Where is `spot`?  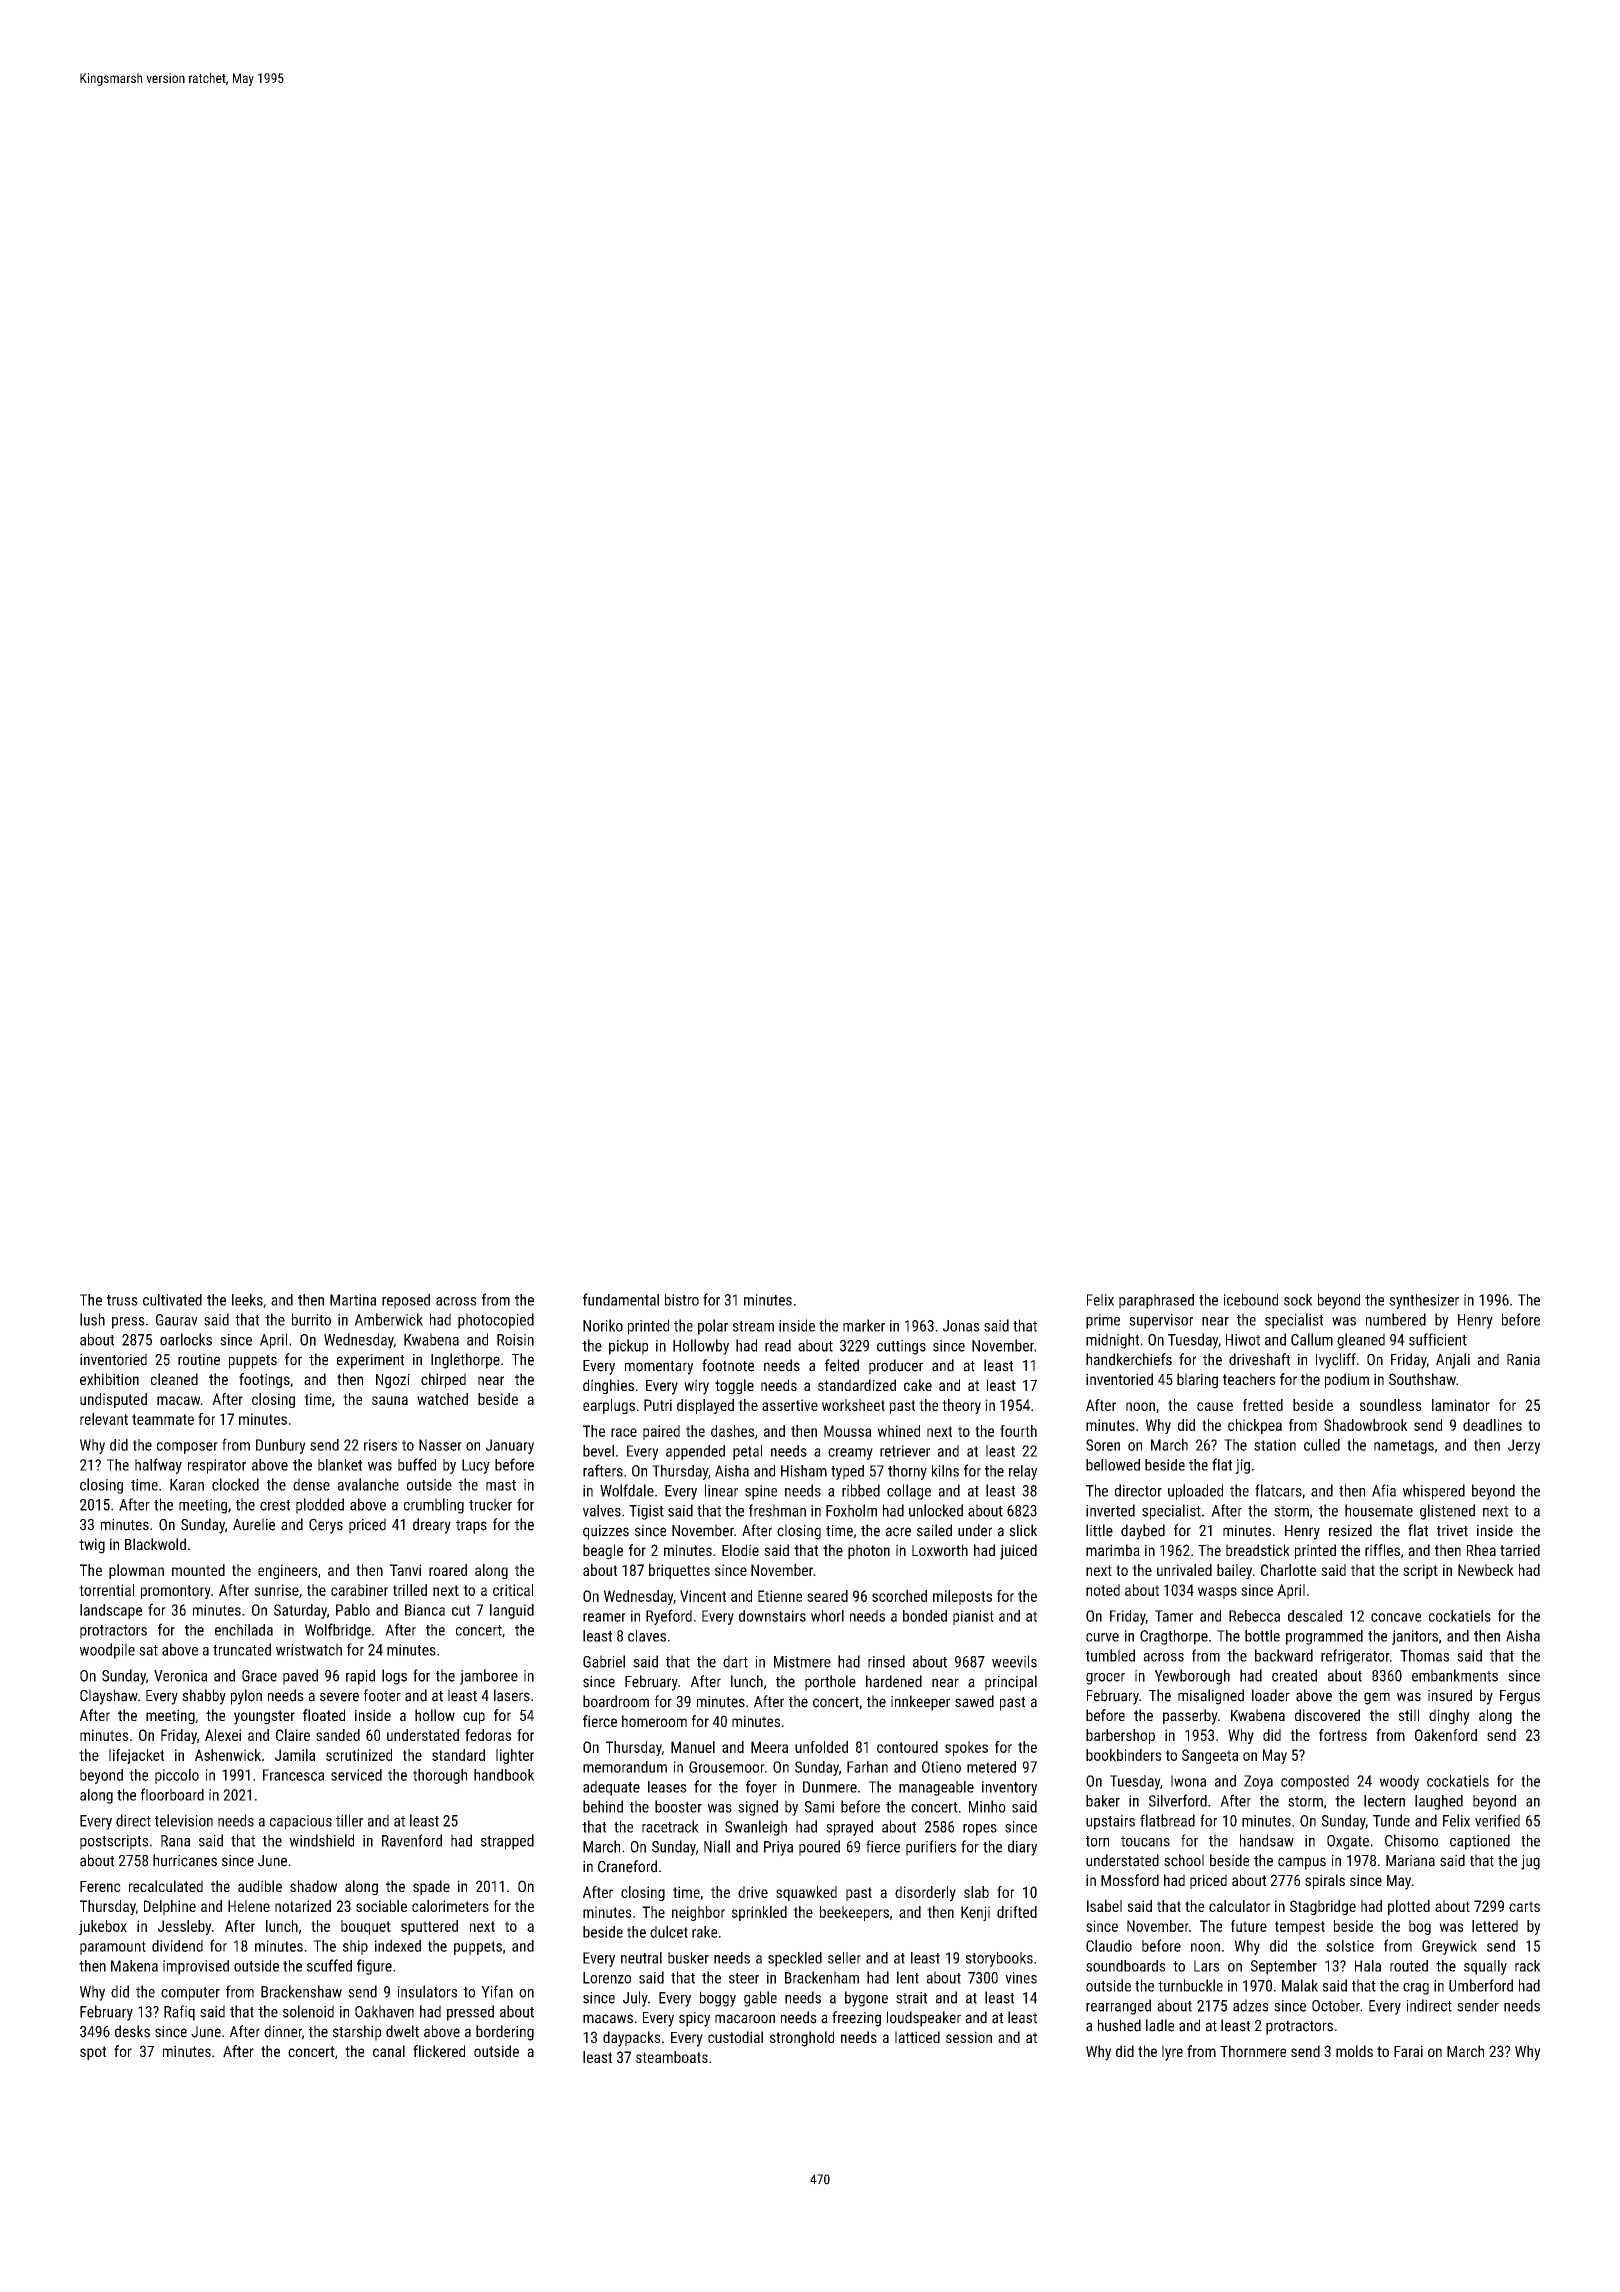 spot is located at coordinates (93, 2053).
